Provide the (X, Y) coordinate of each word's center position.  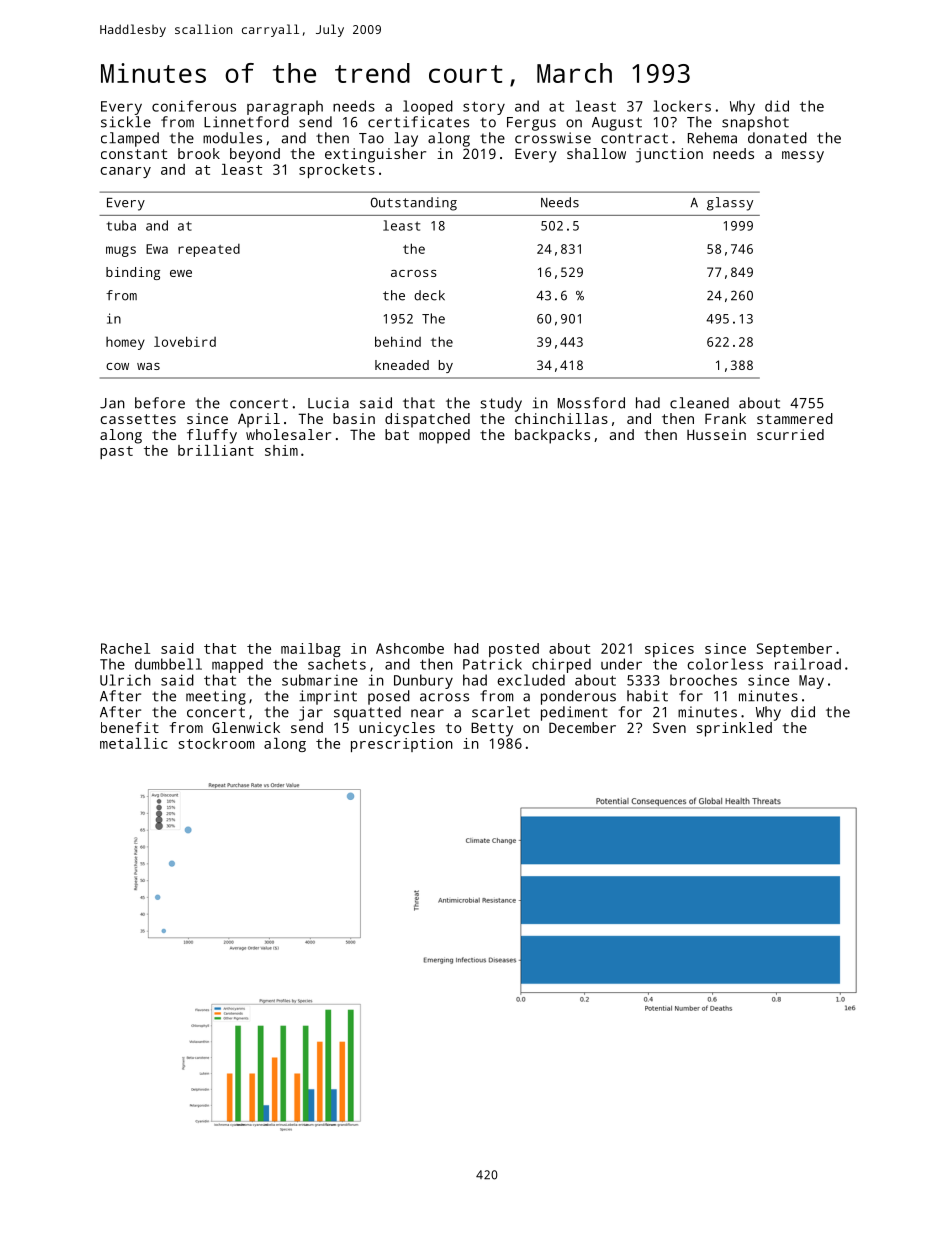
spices (669, 650)
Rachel (125, 648)
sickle (126, 122)
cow (117, 366)
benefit (130, 727)
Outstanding (414, 204)
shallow (596, 153)
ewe (181, 273)
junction (669, 155)
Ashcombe (410, 648)
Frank (725, 418)
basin (354, 418)
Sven (669, 727)
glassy (730, 204)
